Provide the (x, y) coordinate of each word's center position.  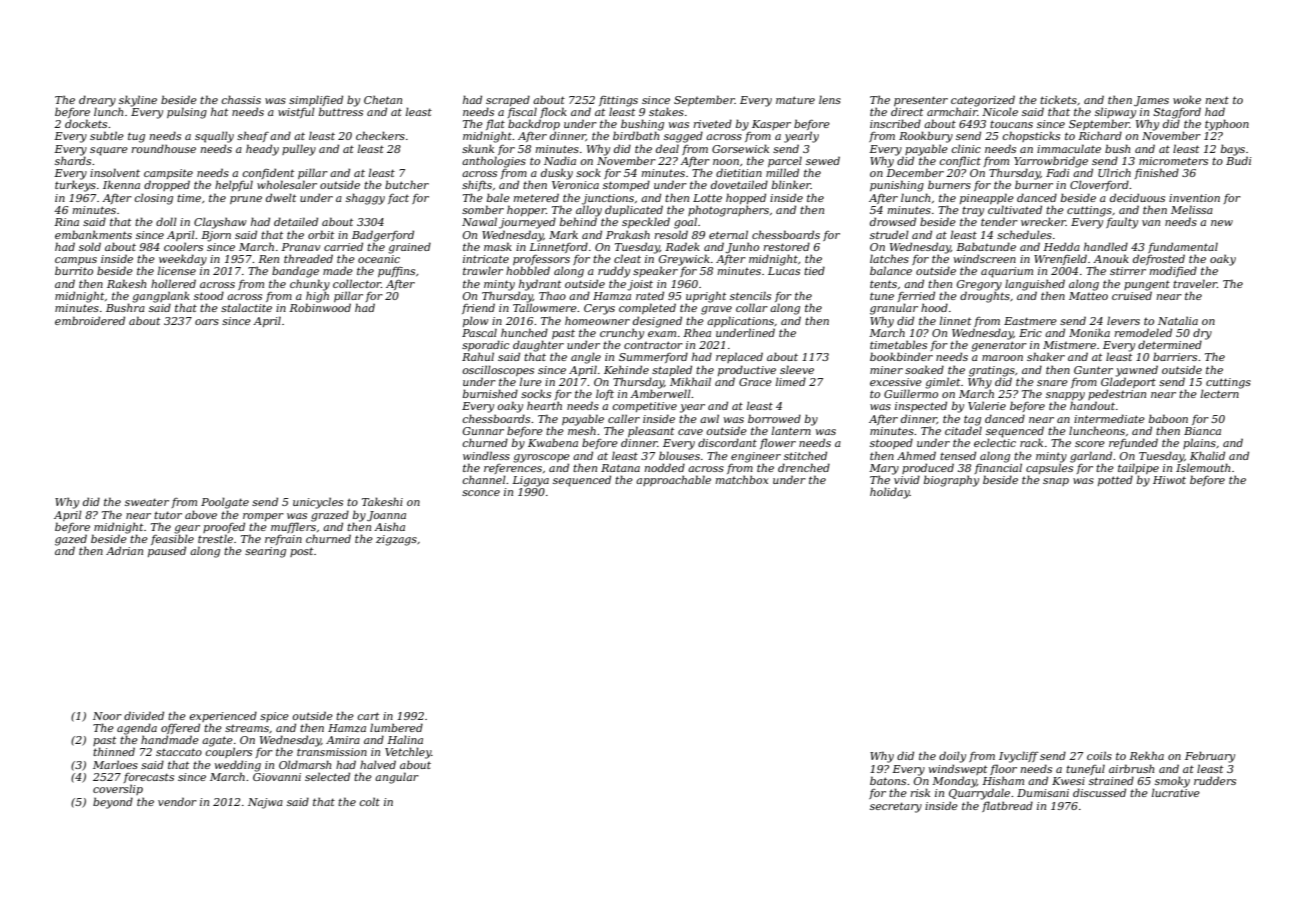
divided (144, 715)
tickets (1058, 100)
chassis (241, 99)
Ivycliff (1019, 757)
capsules (1049, 469)
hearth (544, 405)
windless (486, 455)
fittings (618, 101)
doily (952, 757)
